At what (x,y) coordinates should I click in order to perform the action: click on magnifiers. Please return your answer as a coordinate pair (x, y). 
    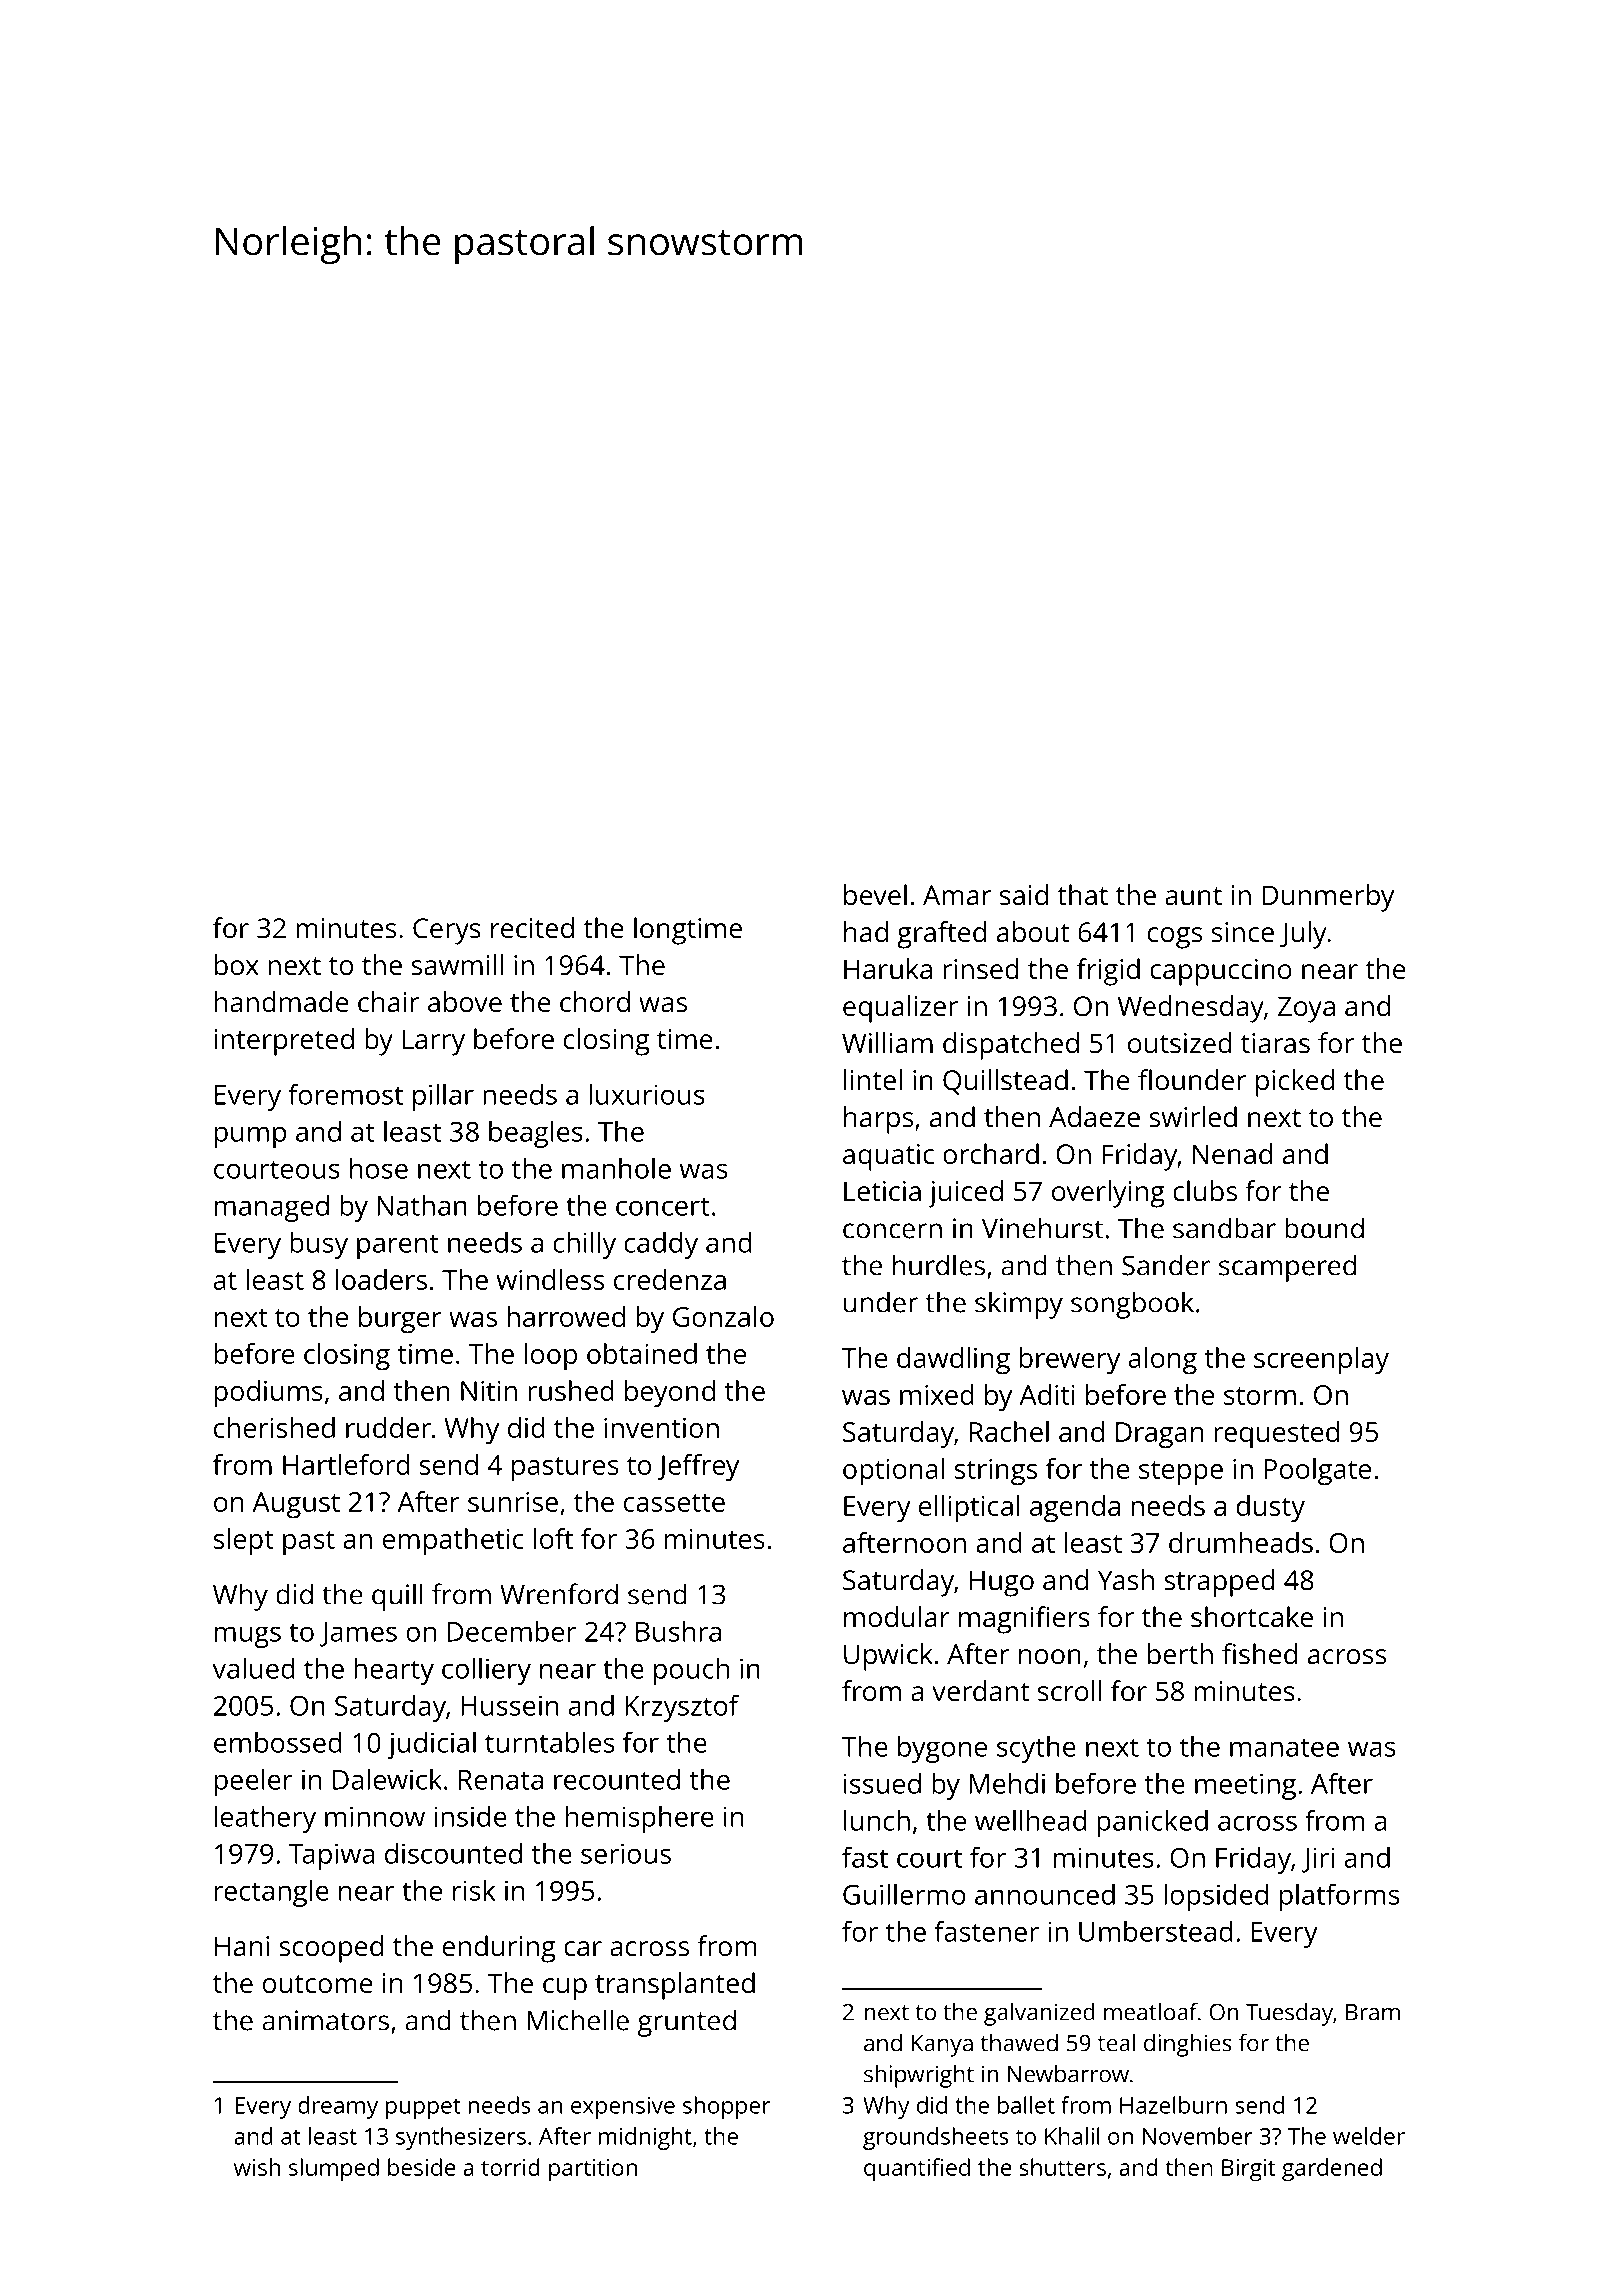
    Looking at the image, I should click on (1024, 1620).
